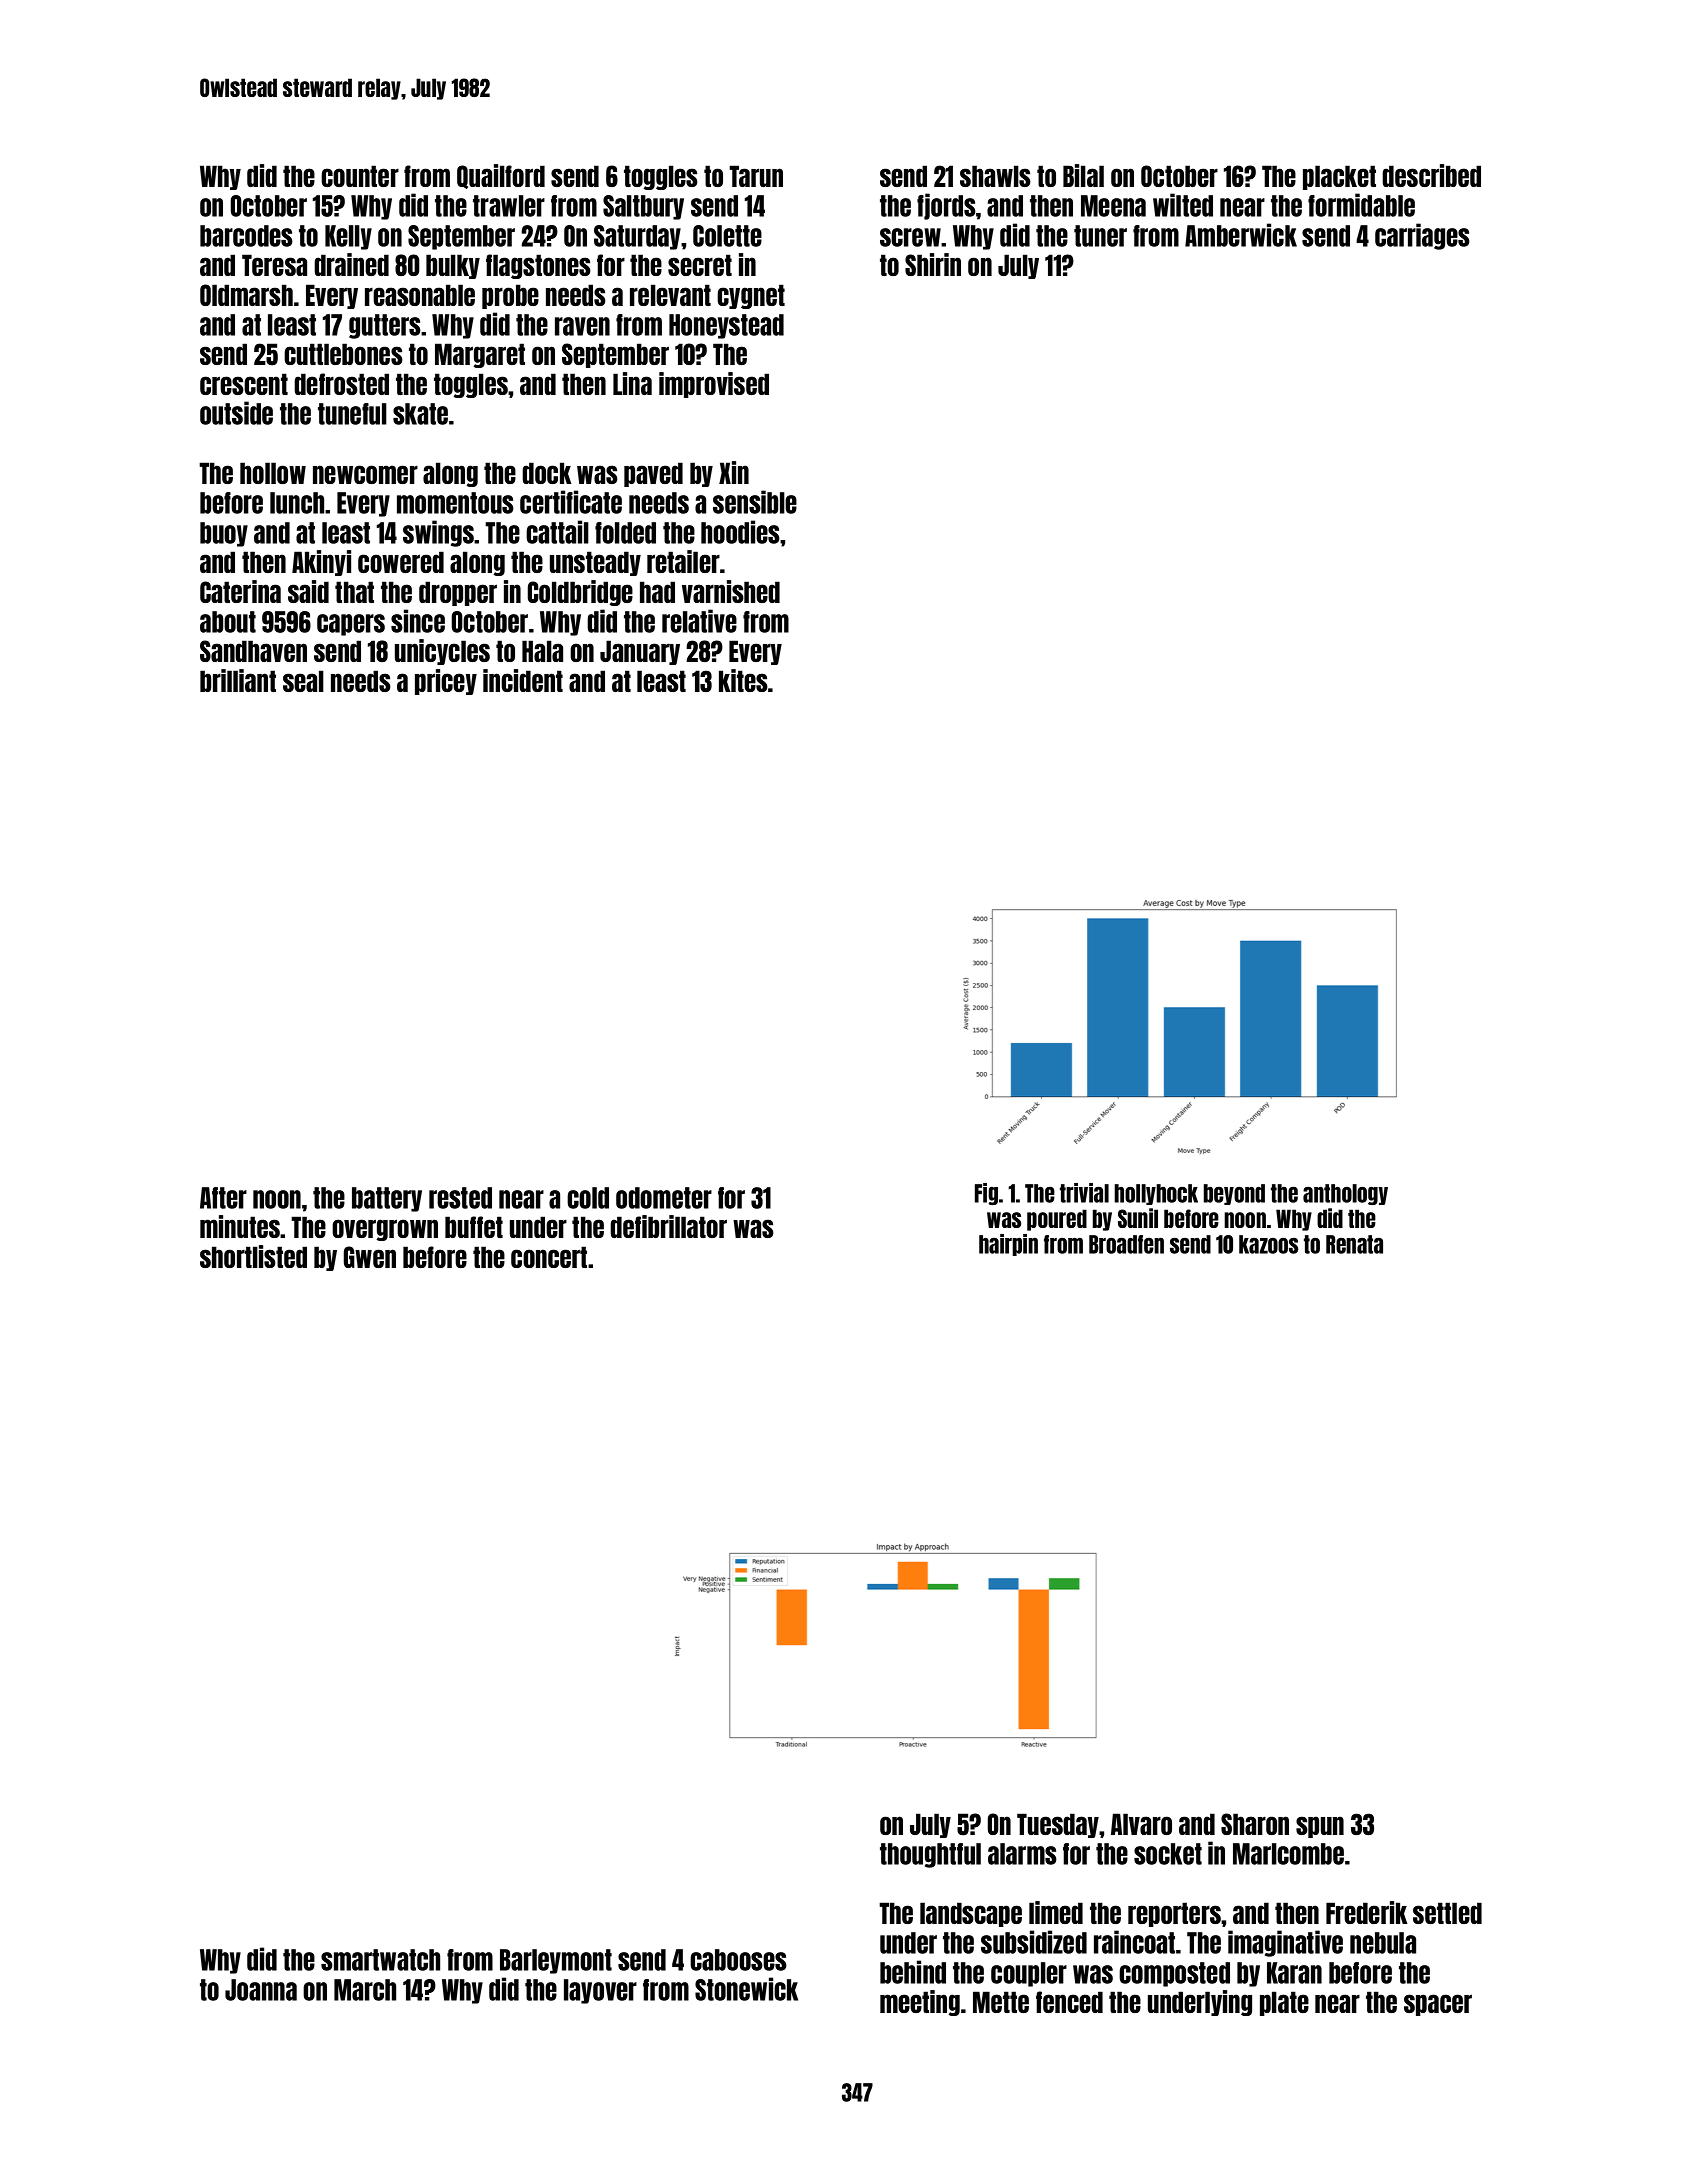 The width and height of the screenshot is (1683, 2178). Describe the element at coordinates (246, 295) in the screenshot. I see `Oldmarsh` at that location.
